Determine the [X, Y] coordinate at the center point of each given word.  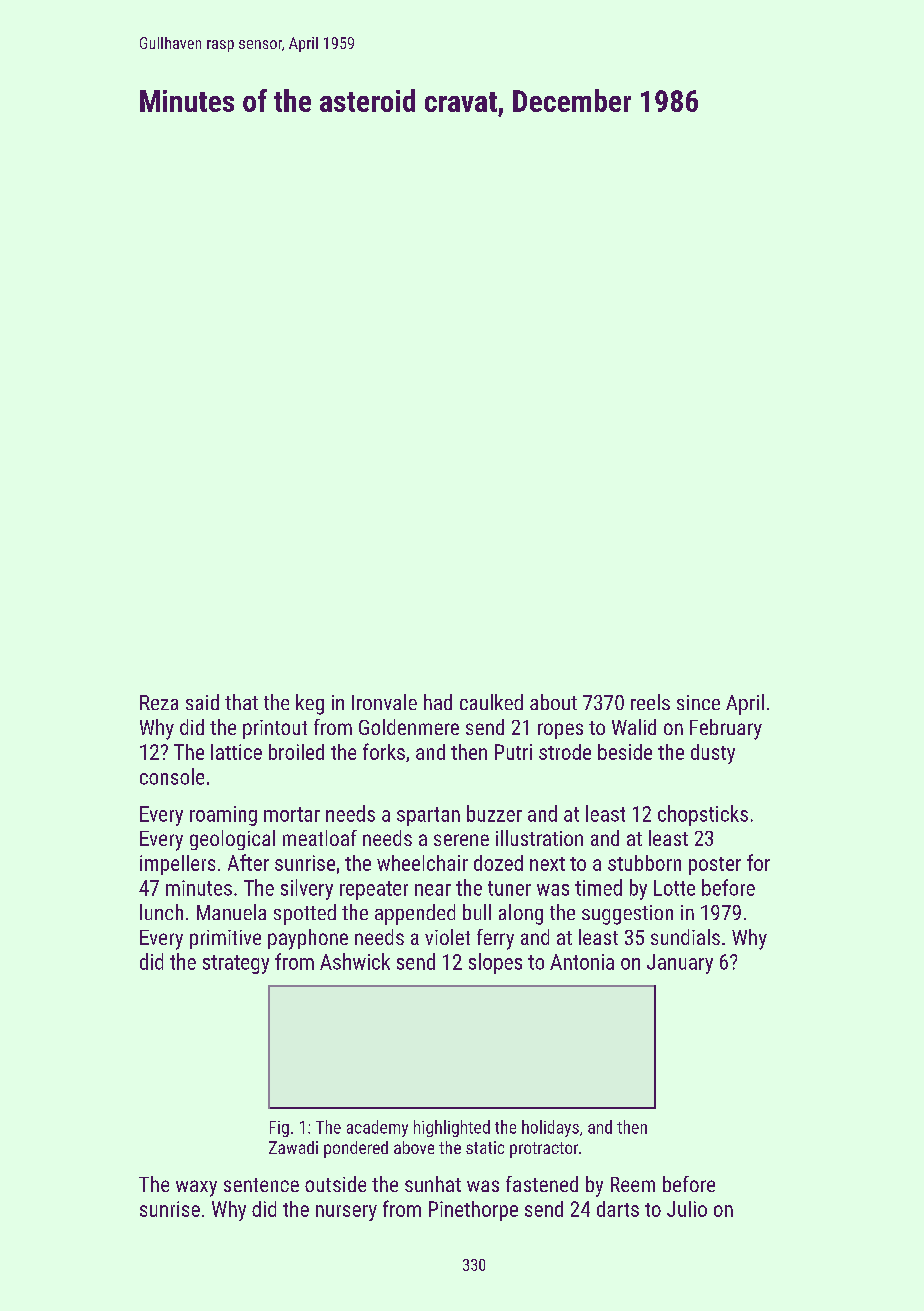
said [202, 702]
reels [650, 702]
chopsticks [703, 815]
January [680, 964]
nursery [346, 1213]
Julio [687, 1209]
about [553, 702]
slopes [495, 963]
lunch [161, 912]
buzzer [494, 813]
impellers [177, 865]
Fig [279, 1129]
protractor [544, 1150]
